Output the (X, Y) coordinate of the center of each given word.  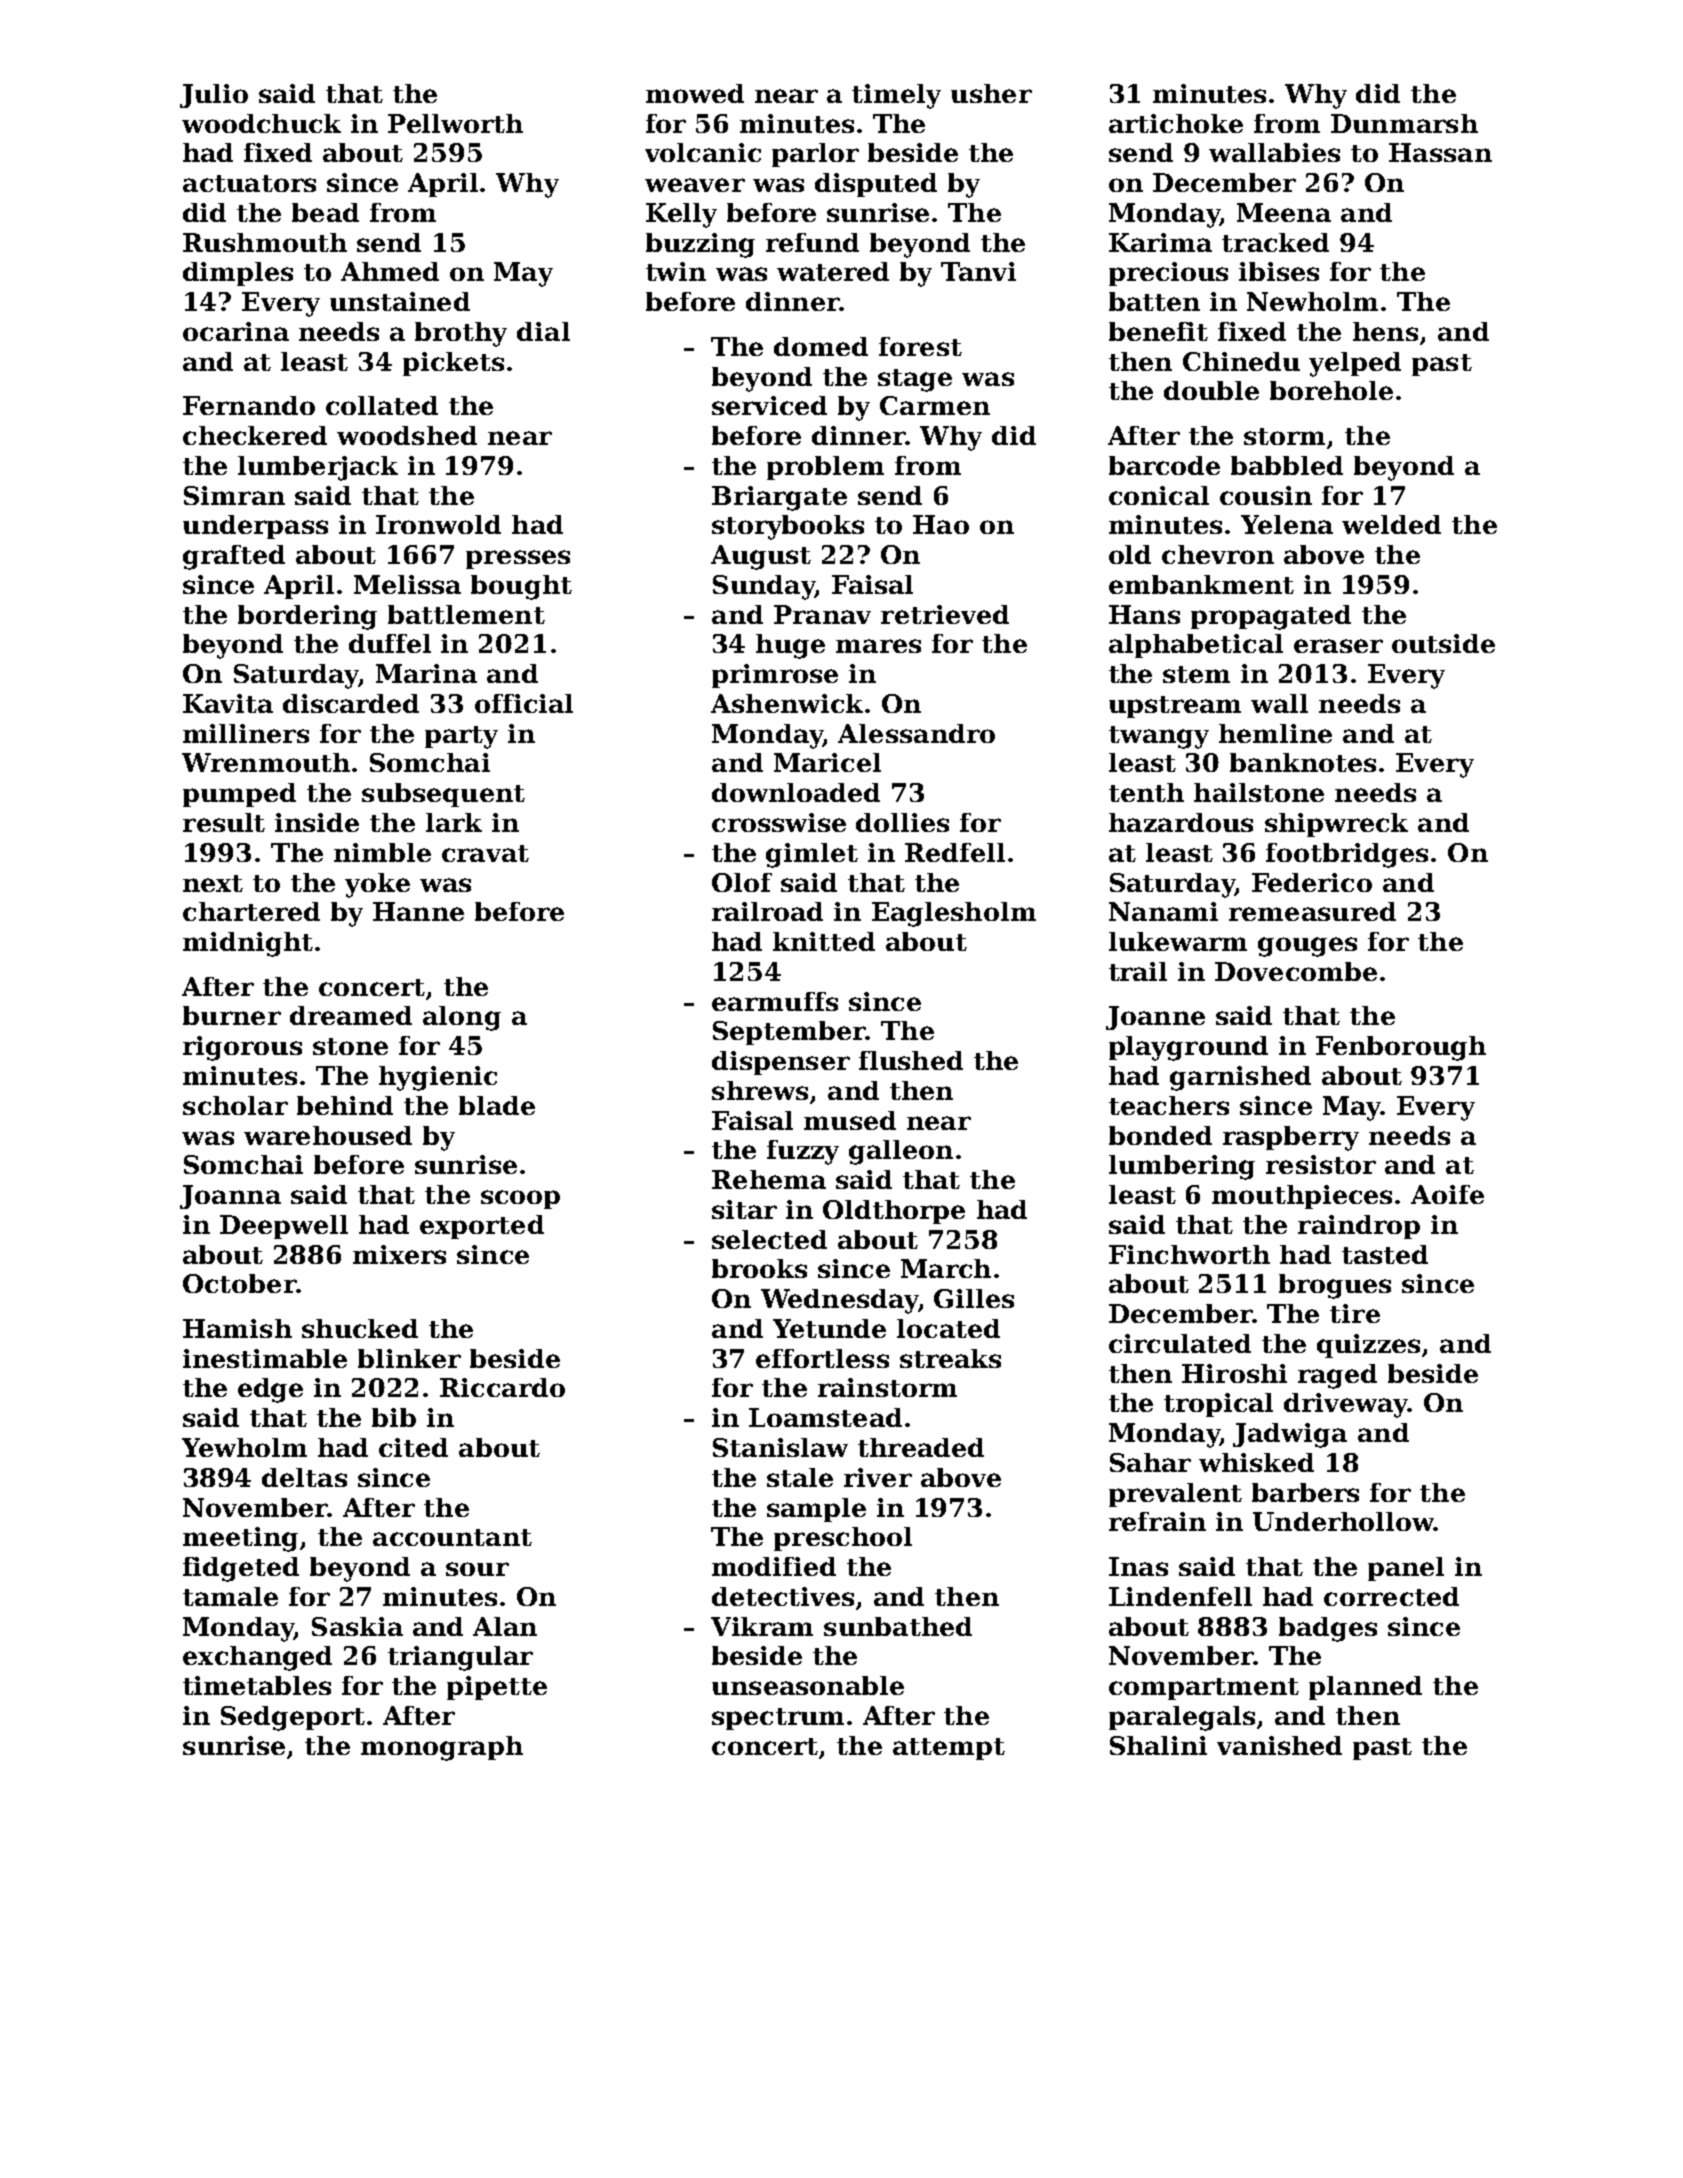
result (224, 822)
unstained (400, 301)
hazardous (1181, 822)
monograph (442, 1748)
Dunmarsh (1404, 123)
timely (896, 96)
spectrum (778, 1719)
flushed (911, 1060)
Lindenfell (1180, 1596)
